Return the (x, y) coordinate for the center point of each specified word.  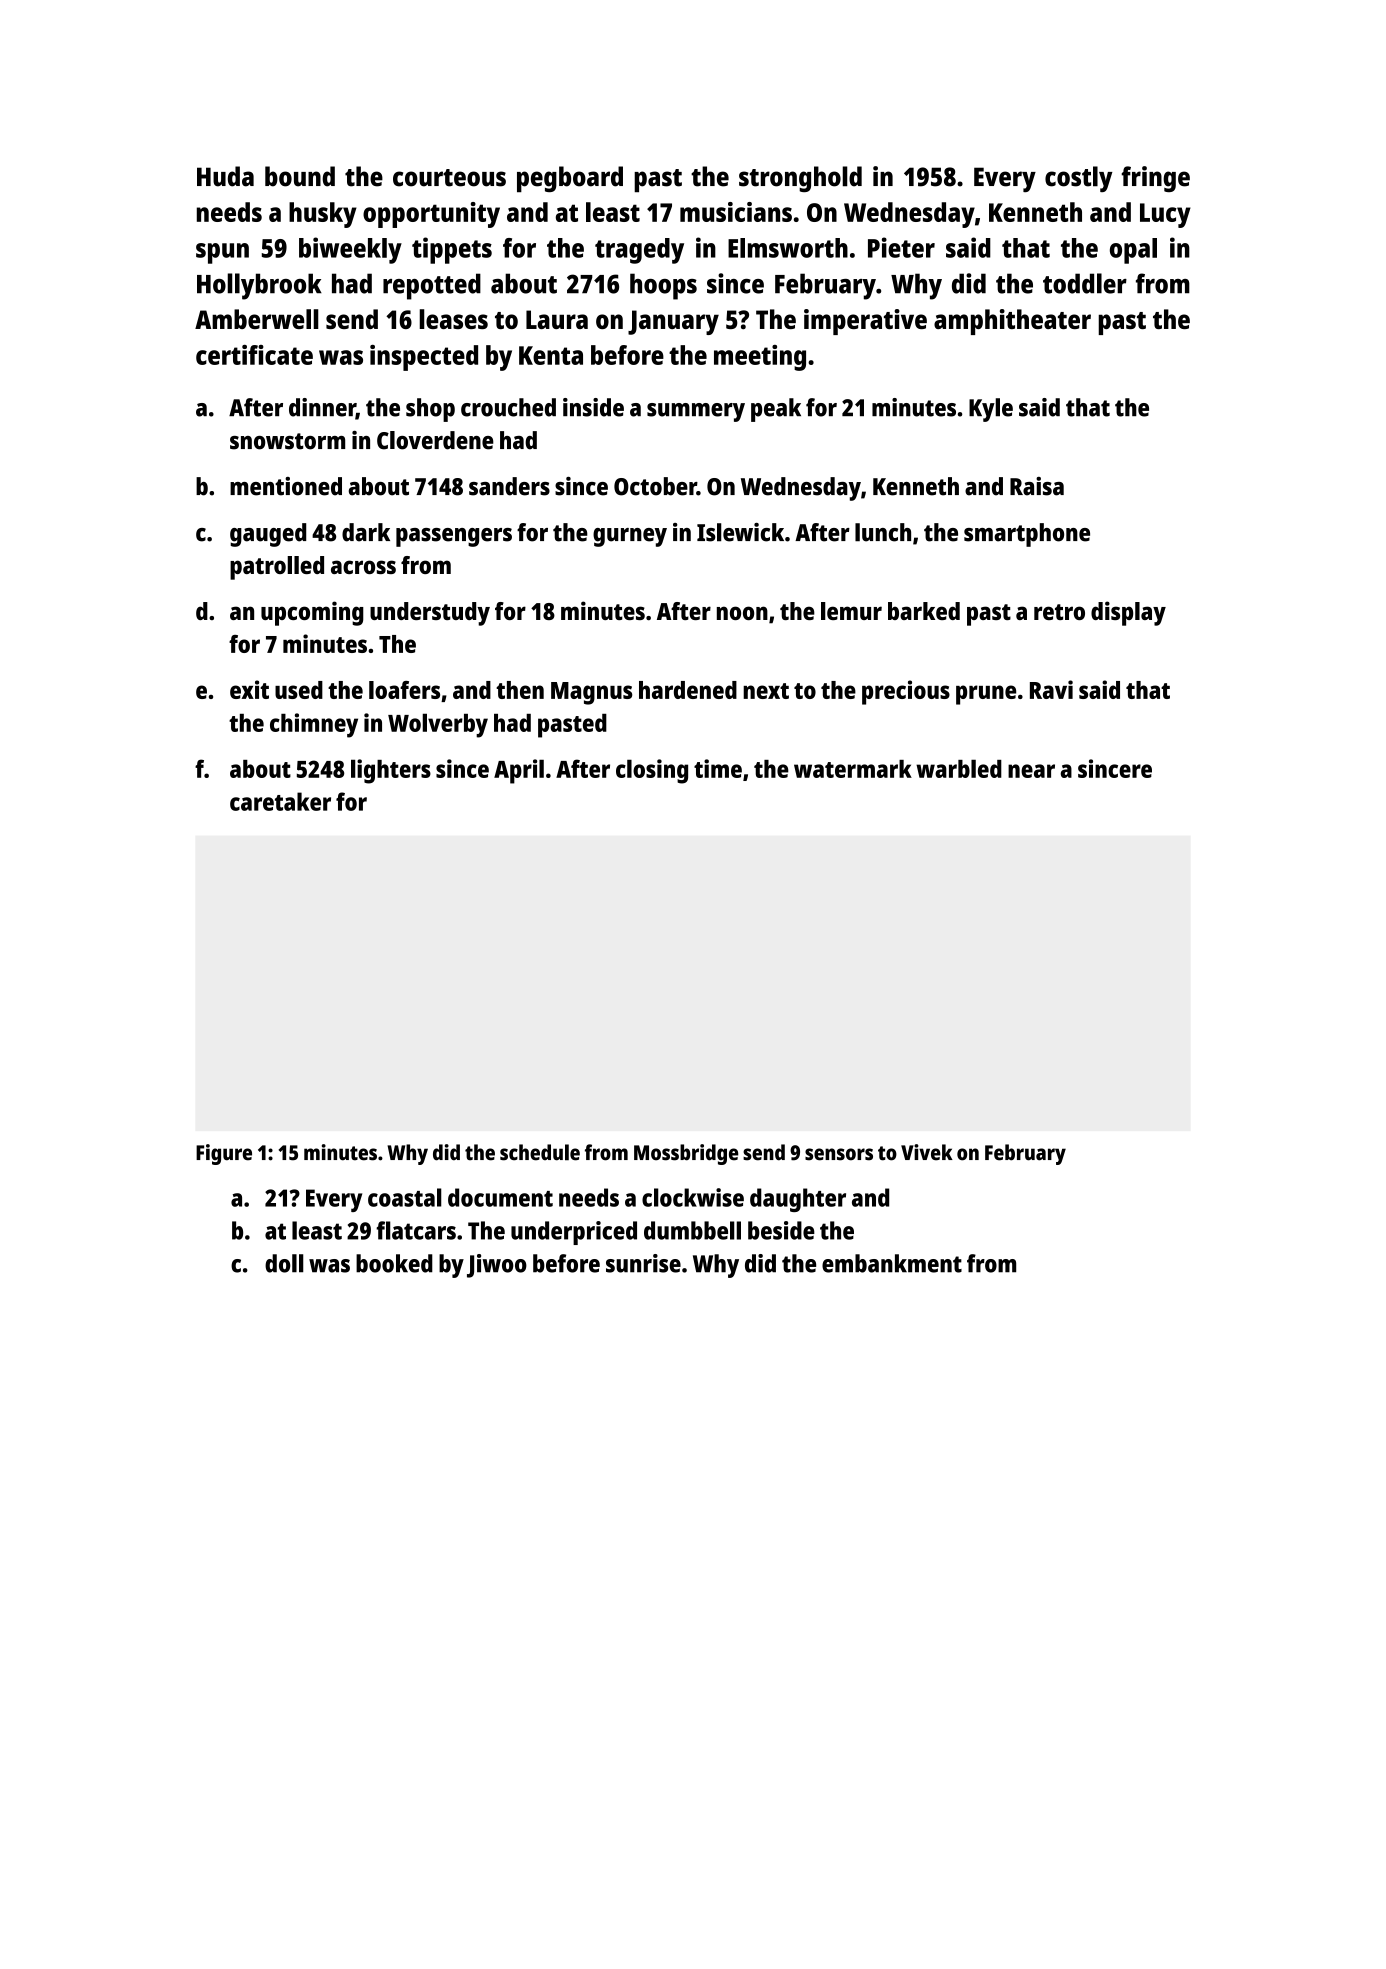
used (299, 690)
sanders (509, 486)
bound (300, 176)
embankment (892, 1263)
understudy (430, 614)
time (718, 768)
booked (394, 1263)
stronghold (800, 179)
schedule (540, 1152)
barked (924, 611)
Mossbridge (686, 1154)
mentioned (286, 486)
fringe (1155, 179)
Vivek (927, 1152)
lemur (851, 611)
